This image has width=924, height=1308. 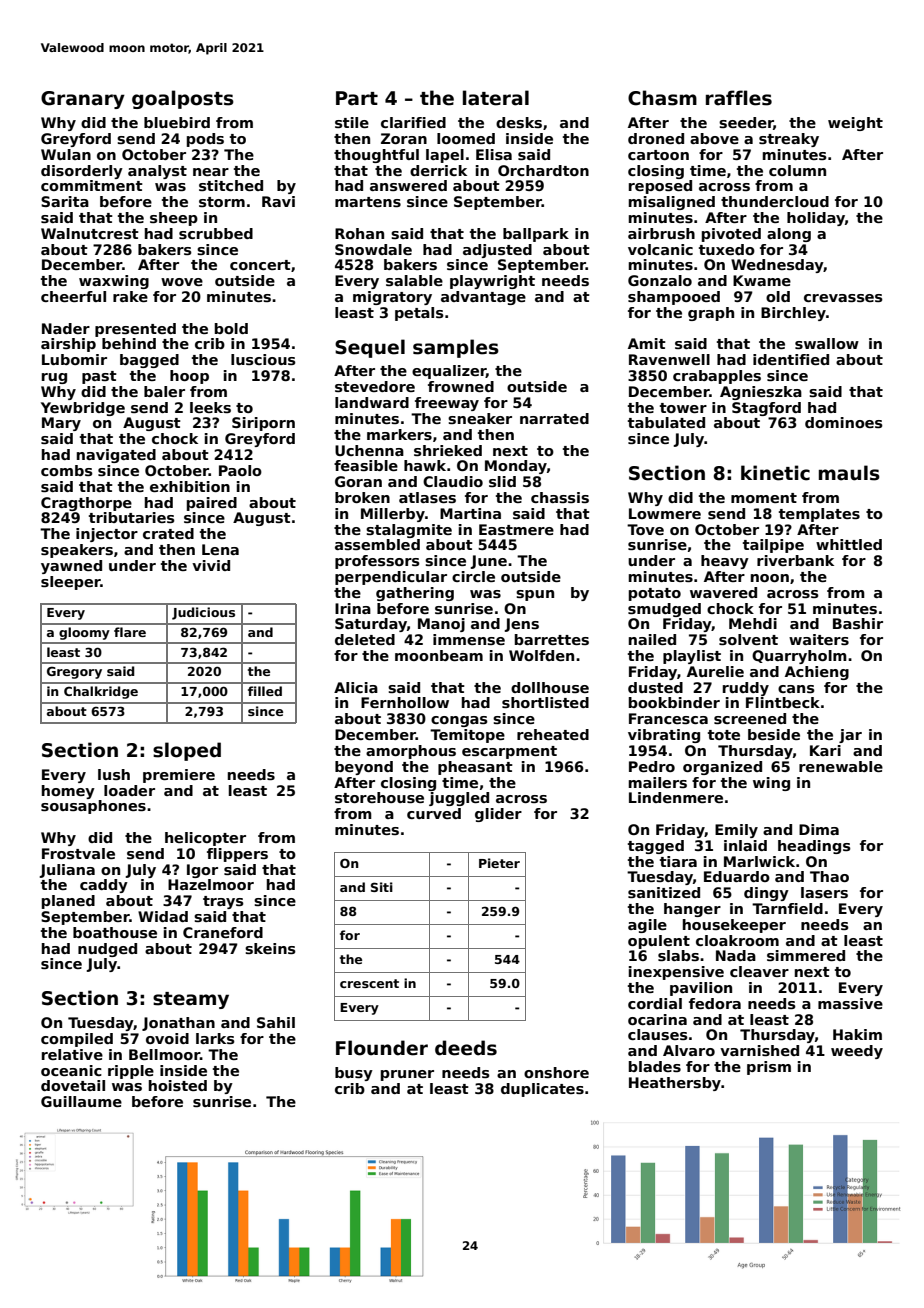 I want to click on congas, so click(x=459, y=721).
